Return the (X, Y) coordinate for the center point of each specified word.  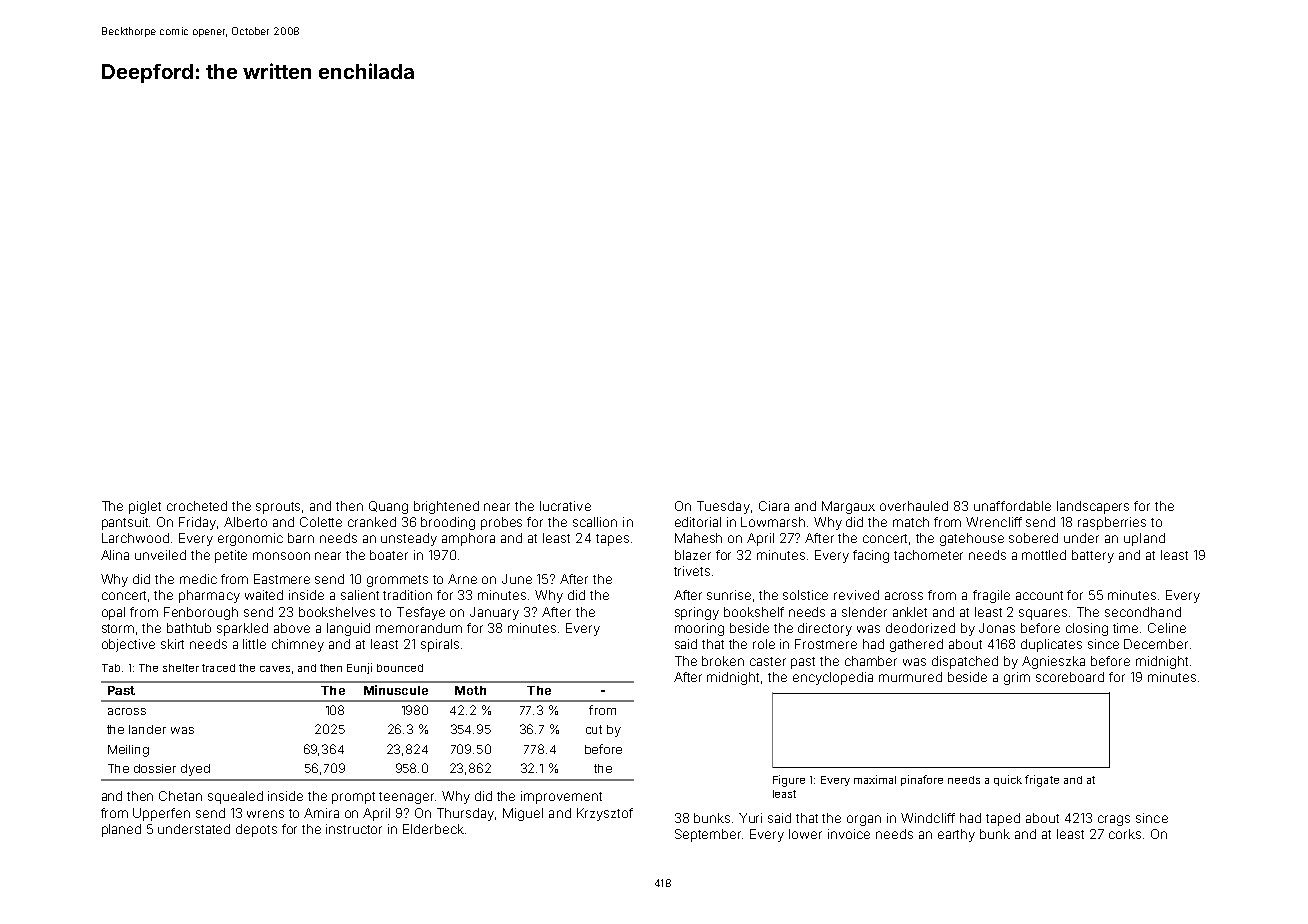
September (709, 835)
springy (697, 613)
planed (121, 830)
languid (348, 629)
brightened (446, 507)
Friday (198, 523)
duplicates (1051, 645)
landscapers (1093, 507)
